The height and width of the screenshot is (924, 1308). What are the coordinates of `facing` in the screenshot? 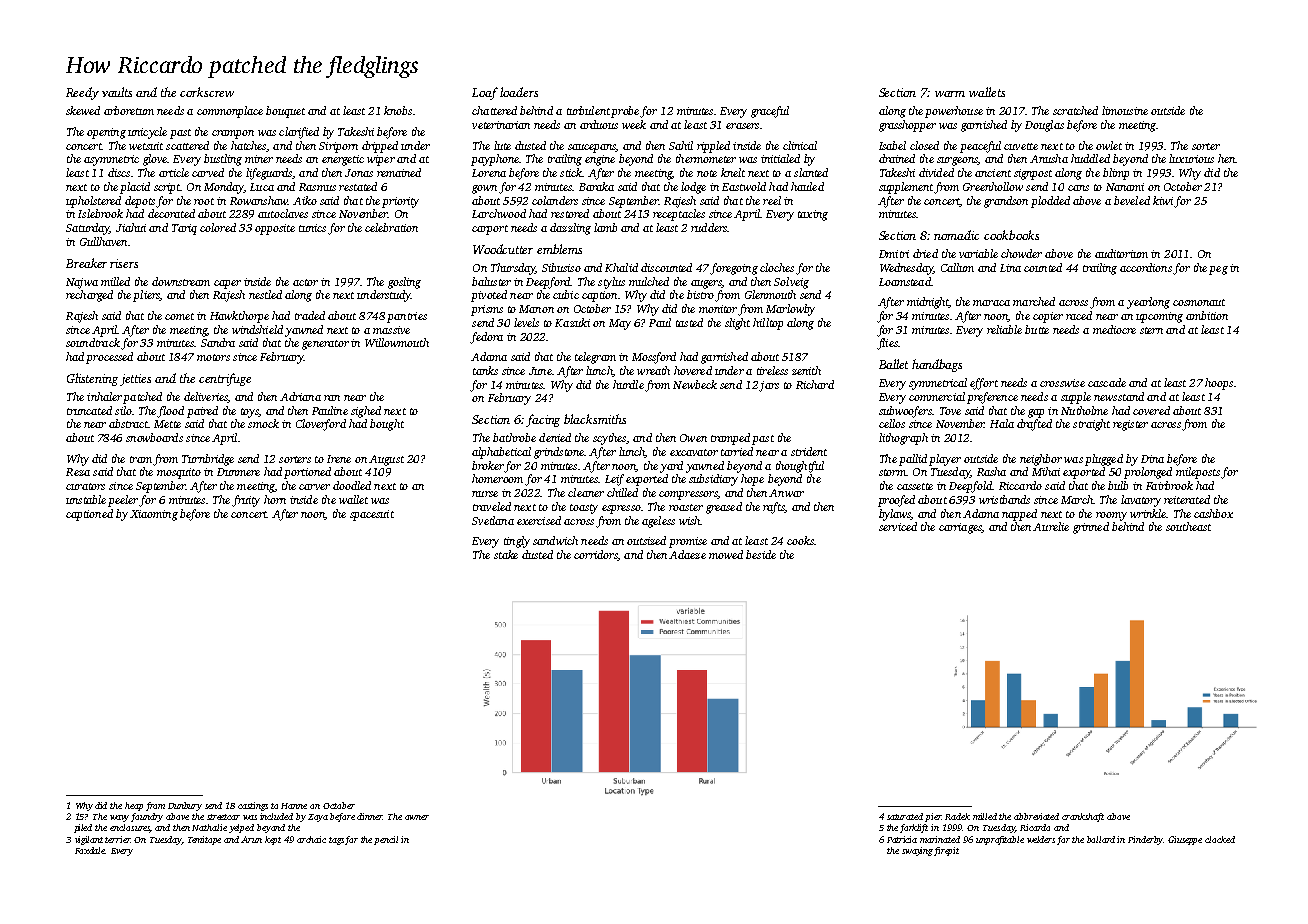 It's located at (543, 420).
